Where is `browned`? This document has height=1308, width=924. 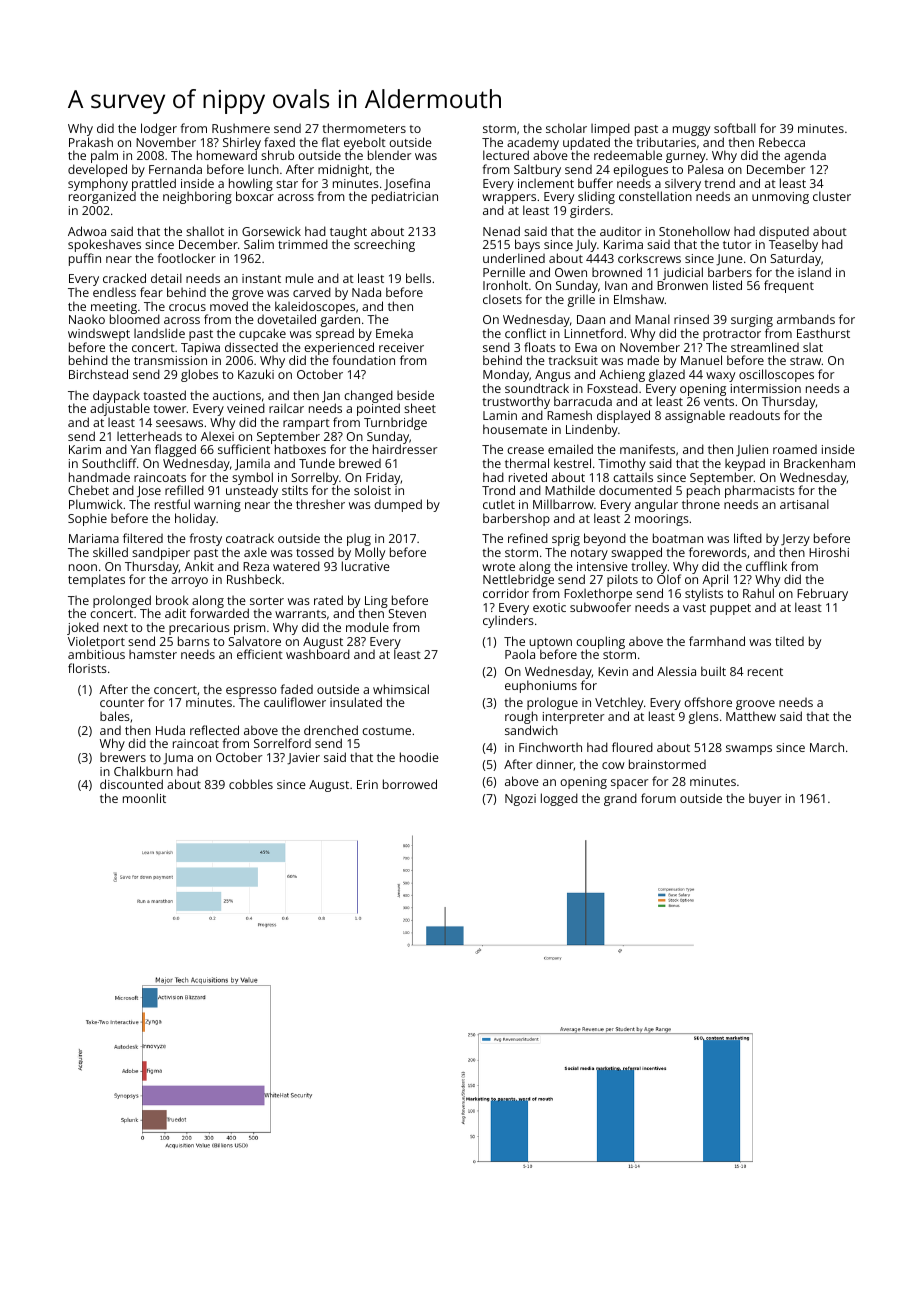 browned is located at coordinates (617, 272).
